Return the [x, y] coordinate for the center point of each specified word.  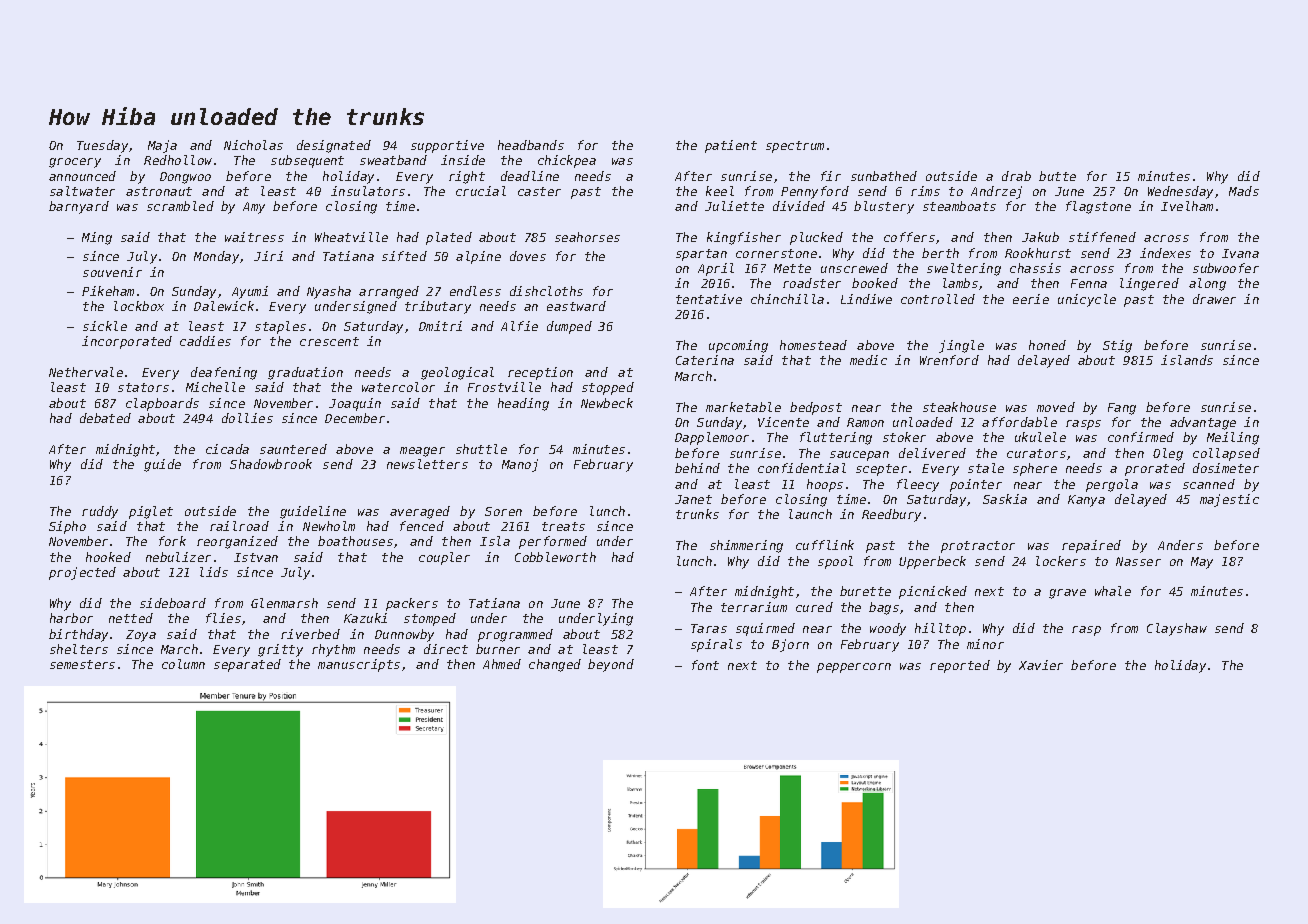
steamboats [959, 206]
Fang [1122, 409]
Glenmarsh [284, 603]
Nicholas [253, 145]
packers [412, 604]
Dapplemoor [712, 438]
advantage [1203, 423]
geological [457, 373]
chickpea [567, 161]
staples [280, 327]
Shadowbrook [271, 464]
